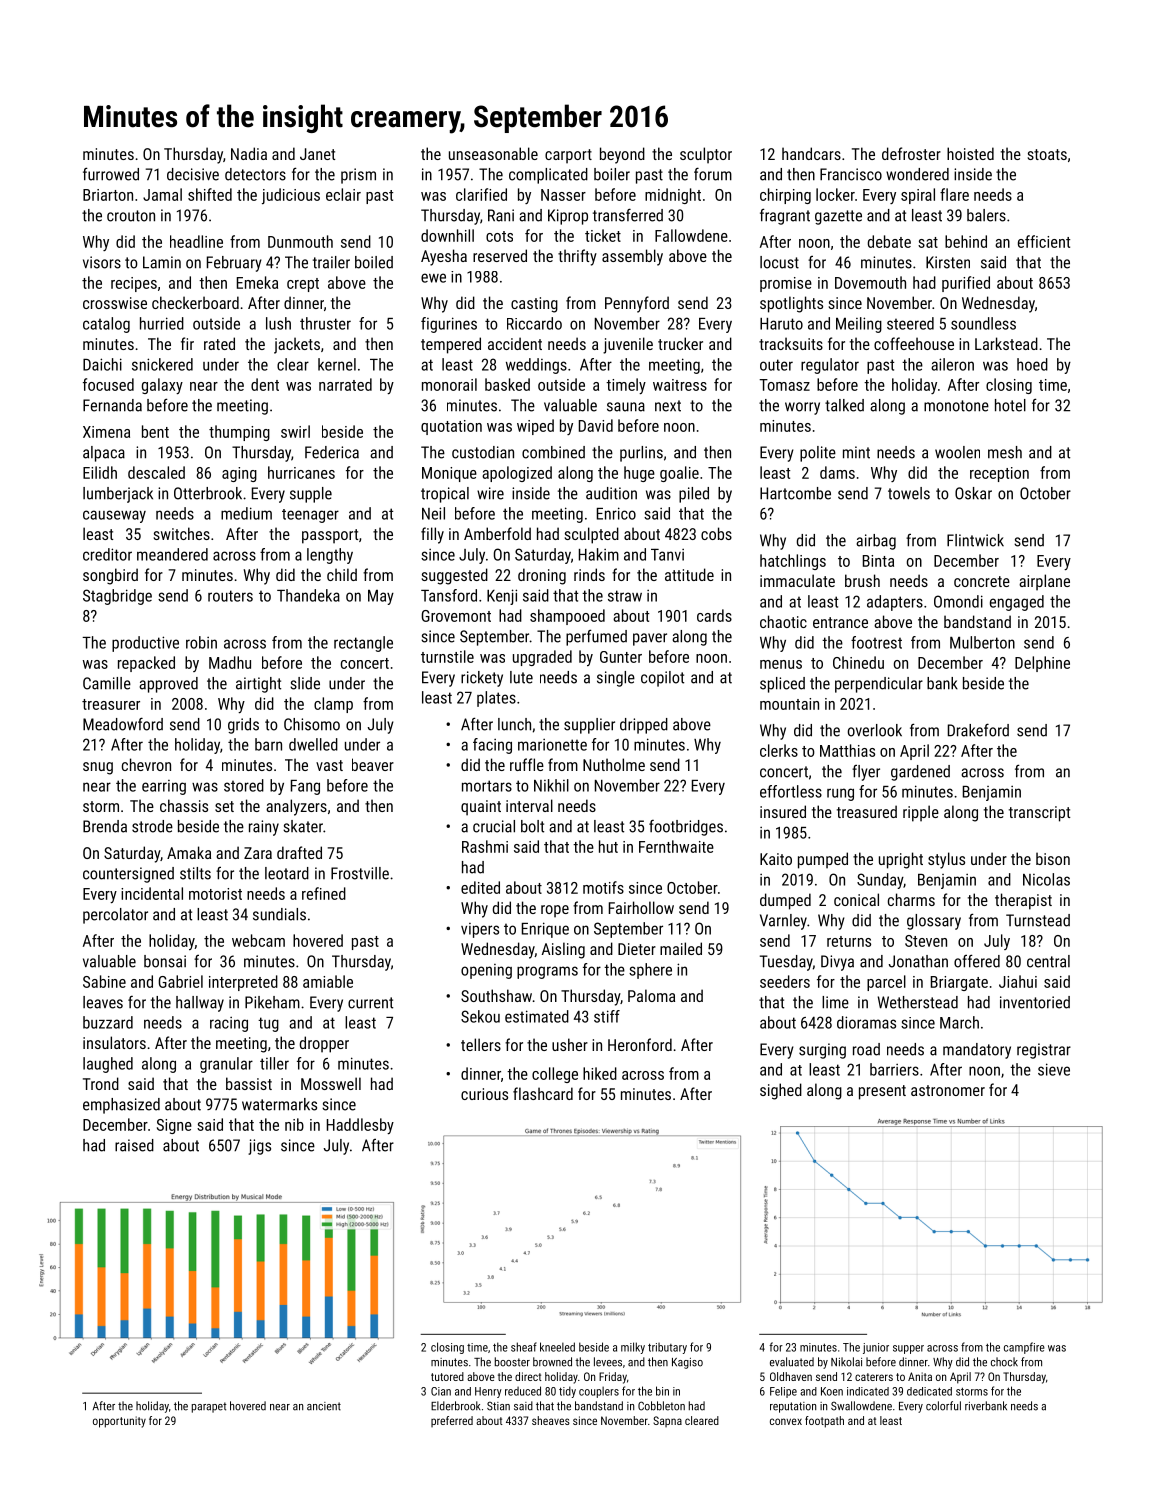 The width and height of the document is (1153, 1492). What do you see at coordinates (111, 174) in the document?
I see `furrowed` at bounding box center [111, 174].
